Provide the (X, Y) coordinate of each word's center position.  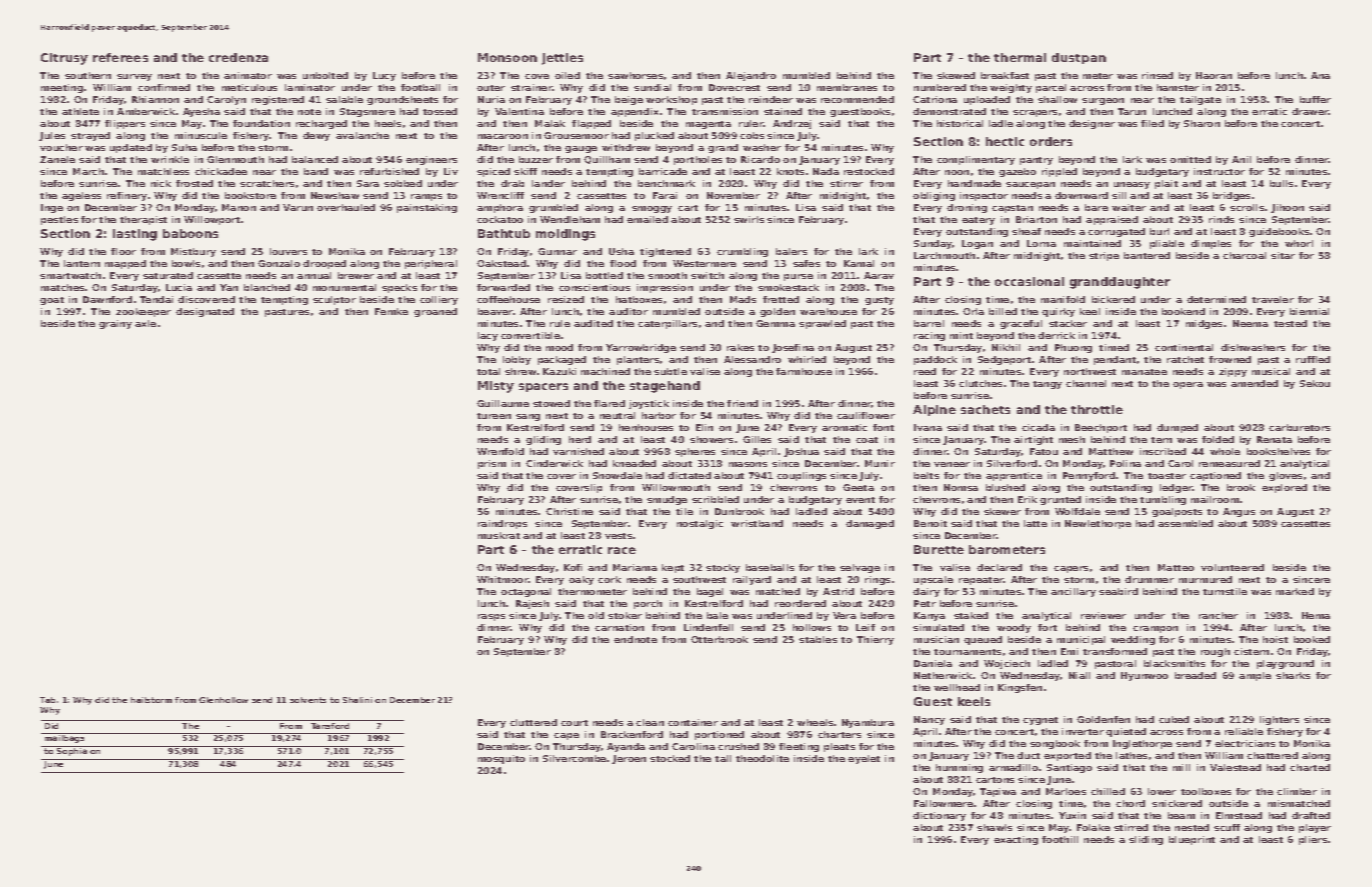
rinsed (1157, 75)
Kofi (573, 567)
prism (492, 464)
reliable (1244, 731)
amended (1254, 383)
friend (742, 403)
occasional (1029, 281)
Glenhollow (223, 700)
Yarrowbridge (641, 348)
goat (52, 301)
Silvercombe (574, 758)
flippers (125, 124)
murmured (1205, 579)
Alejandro (751, 76)
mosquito (501, 759)
